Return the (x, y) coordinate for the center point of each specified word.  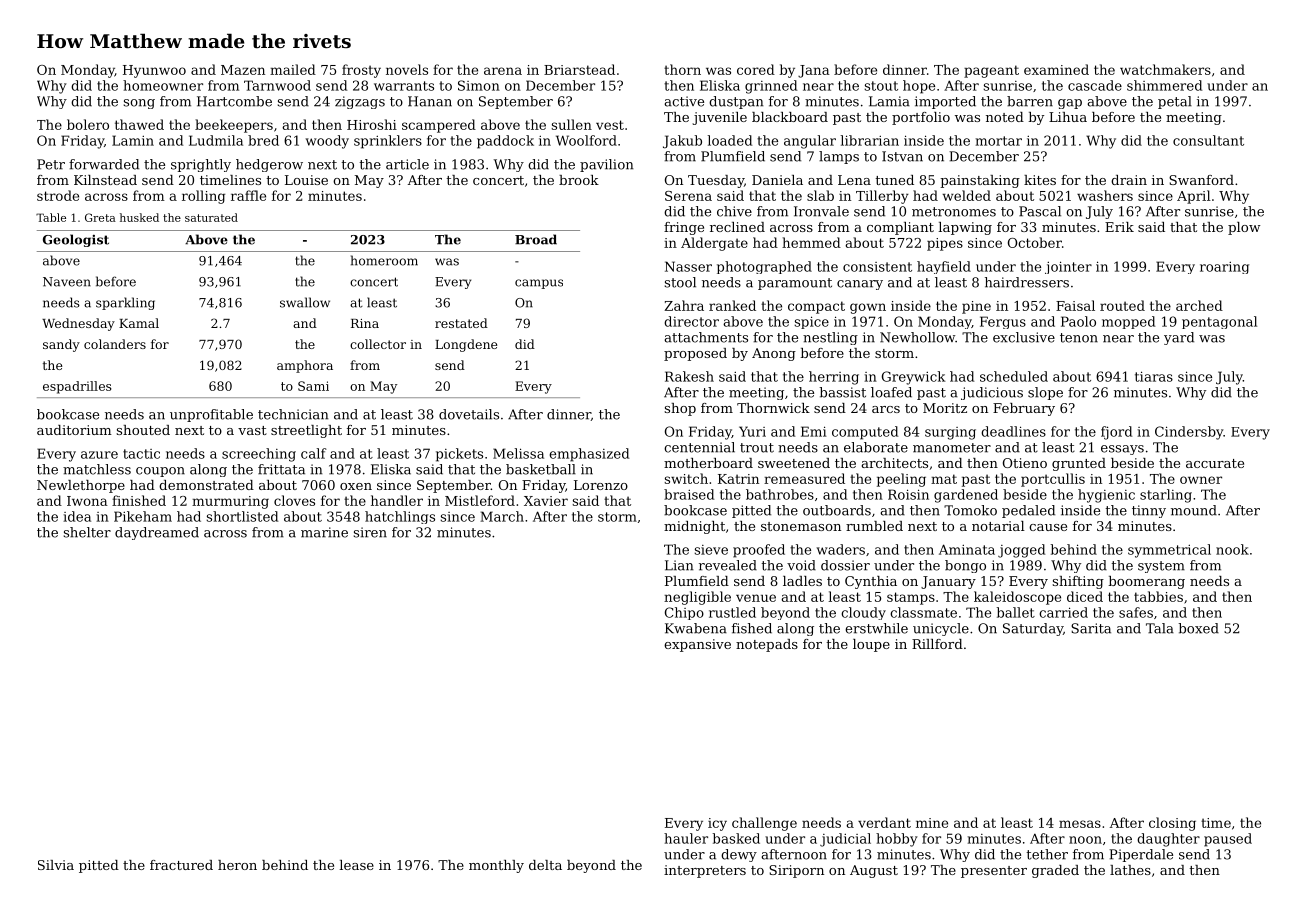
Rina (365, 323)
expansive (697, 645)
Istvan (902, 156)
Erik (1119, 227)
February (1024, 409)
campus (539, 284)
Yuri (752, 431)
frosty (361, 71)
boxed (1199, 628)
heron (237, 865)
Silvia (56, 865)
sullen (571, 124)
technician (293, 414)
